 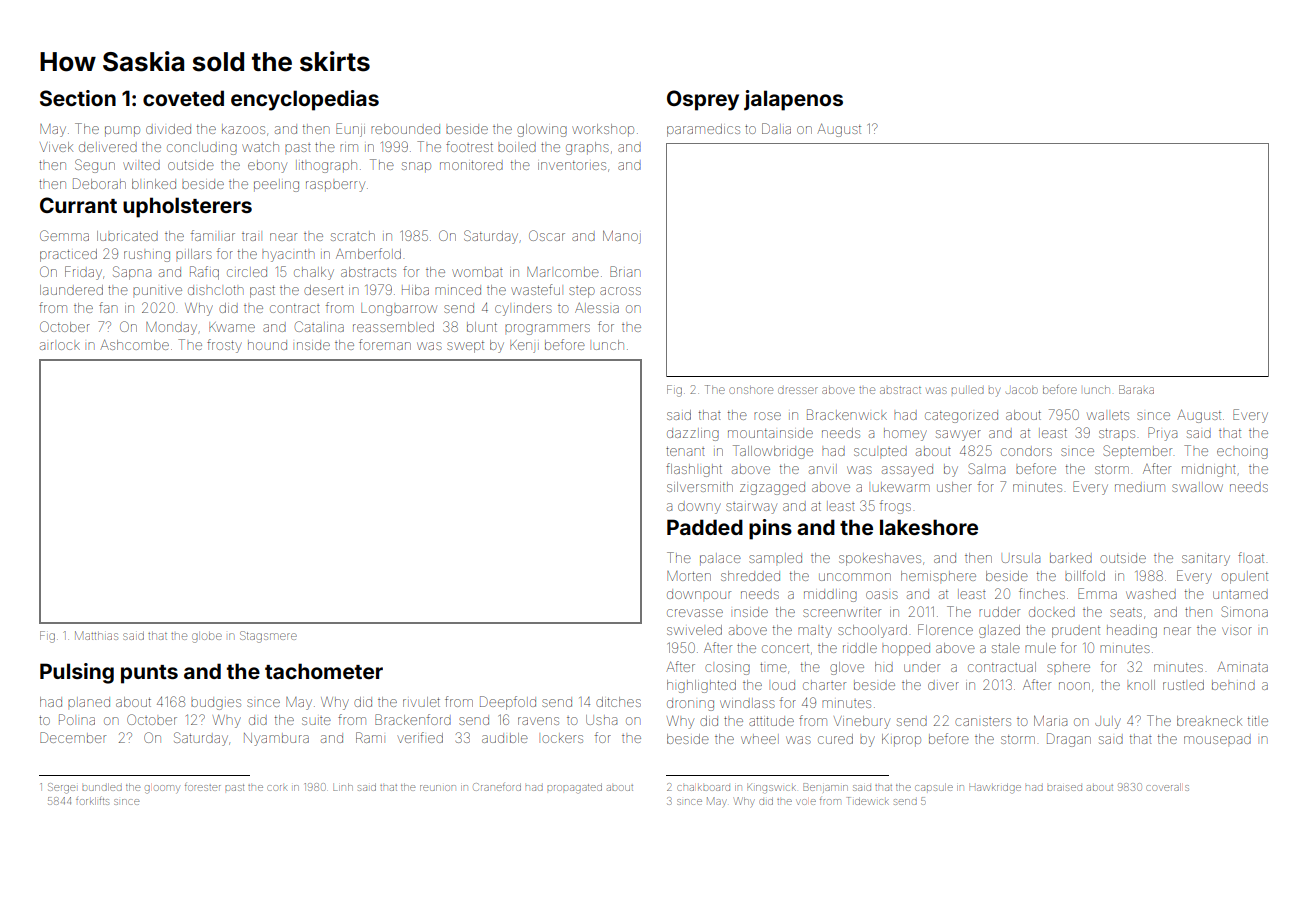 I want to click on Nyambura, so click(x=276, y=739).
